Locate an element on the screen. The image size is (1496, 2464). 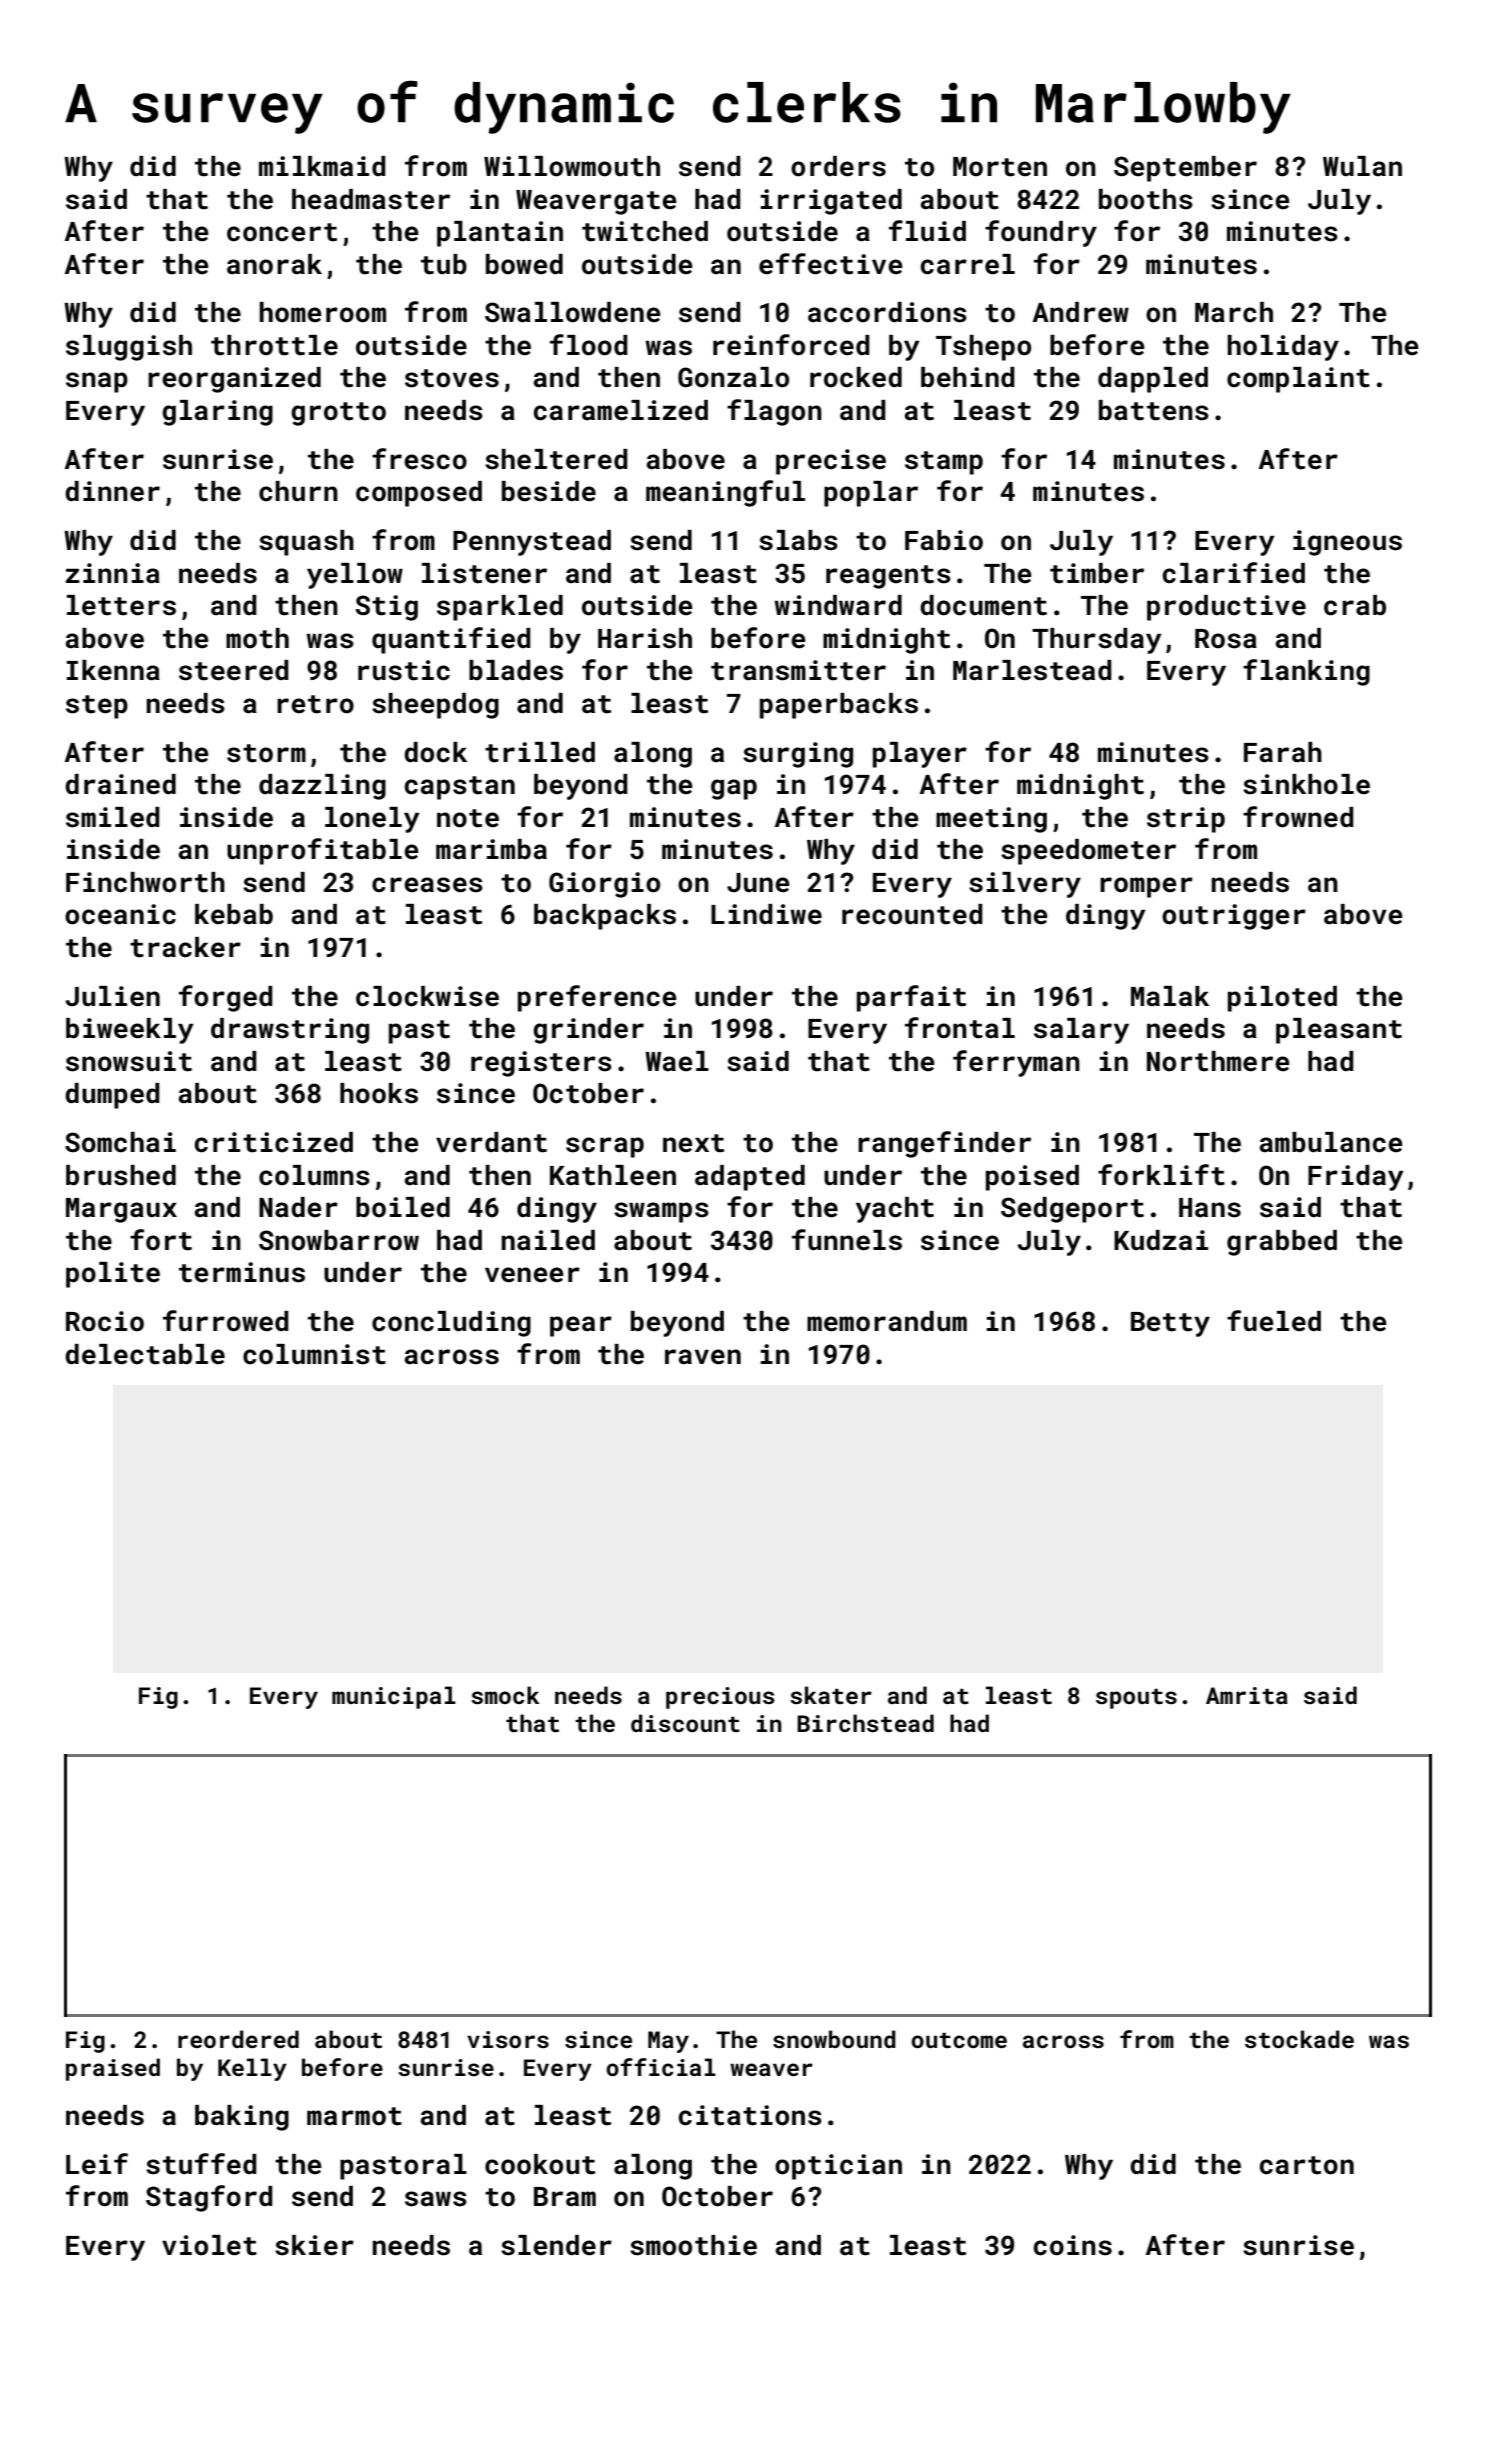
visors is located at coordinates (508, 2039).
